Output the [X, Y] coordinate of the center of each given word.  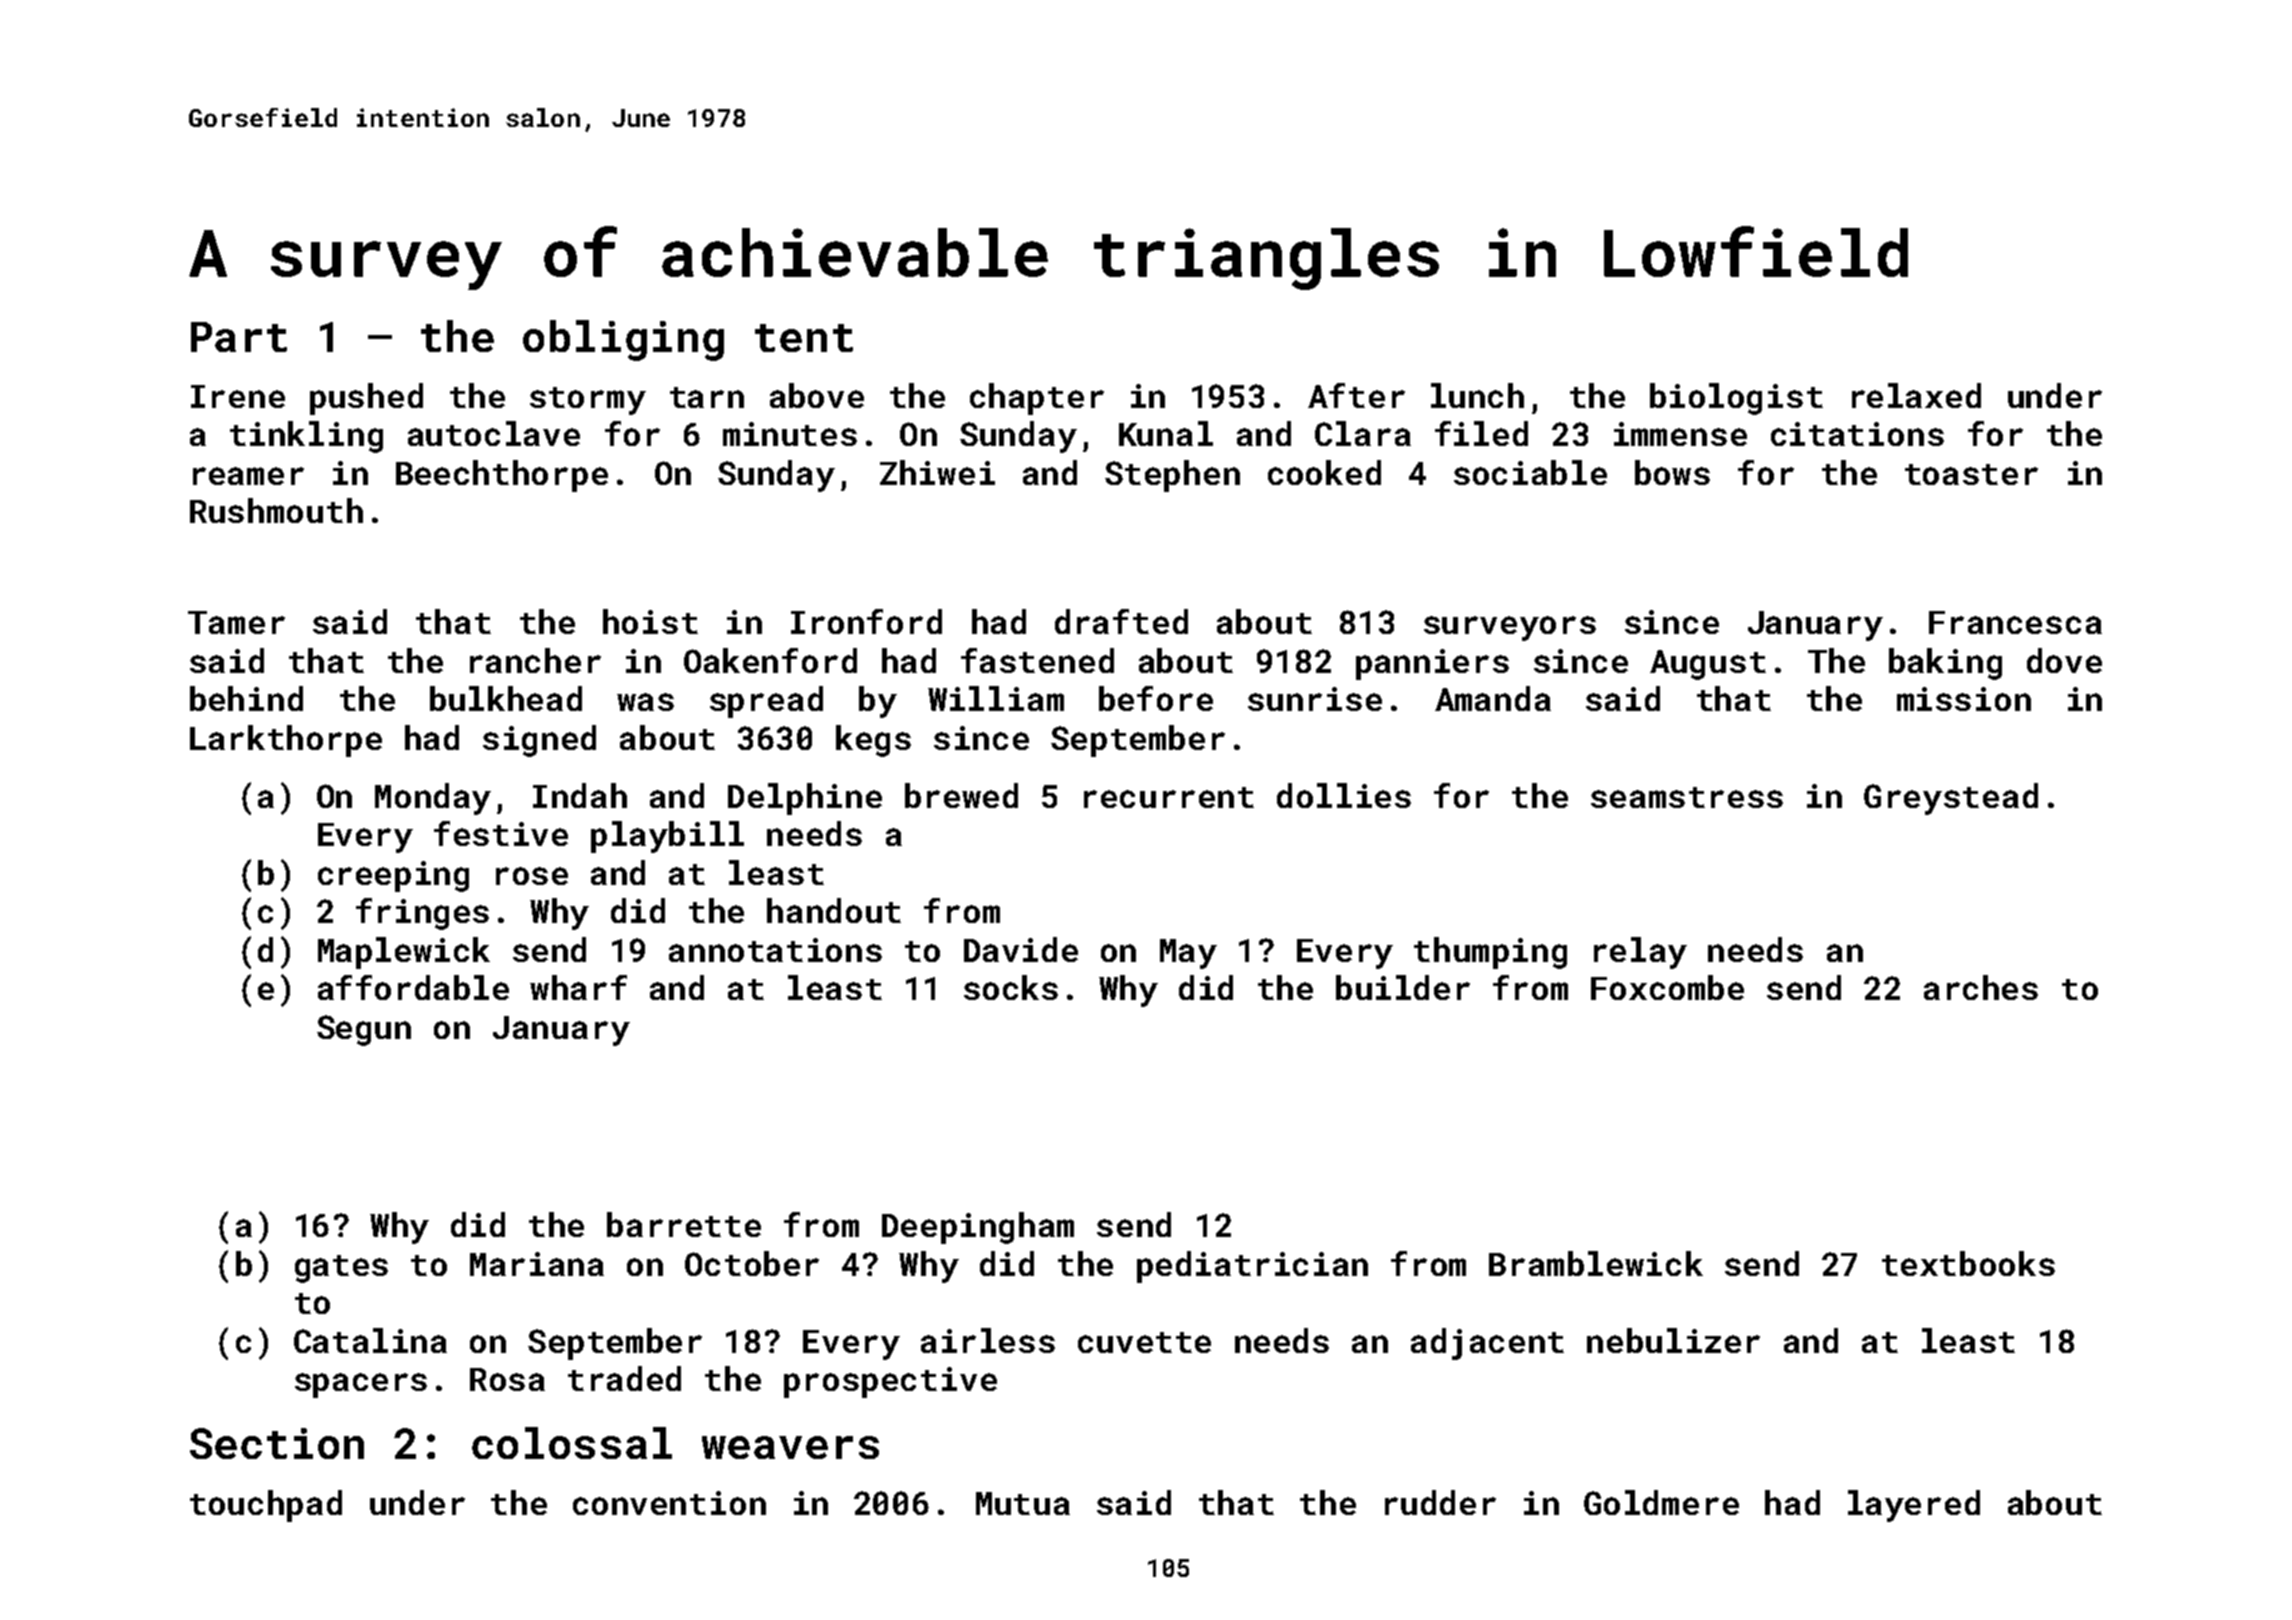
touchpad [266, 1506]
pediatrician [1252, 1267]
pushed [366, 399]
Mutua [1023, 1503]
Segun [364, 1030]
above [817, 395]
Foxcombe [1667, 987]
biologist [1736, 399]
